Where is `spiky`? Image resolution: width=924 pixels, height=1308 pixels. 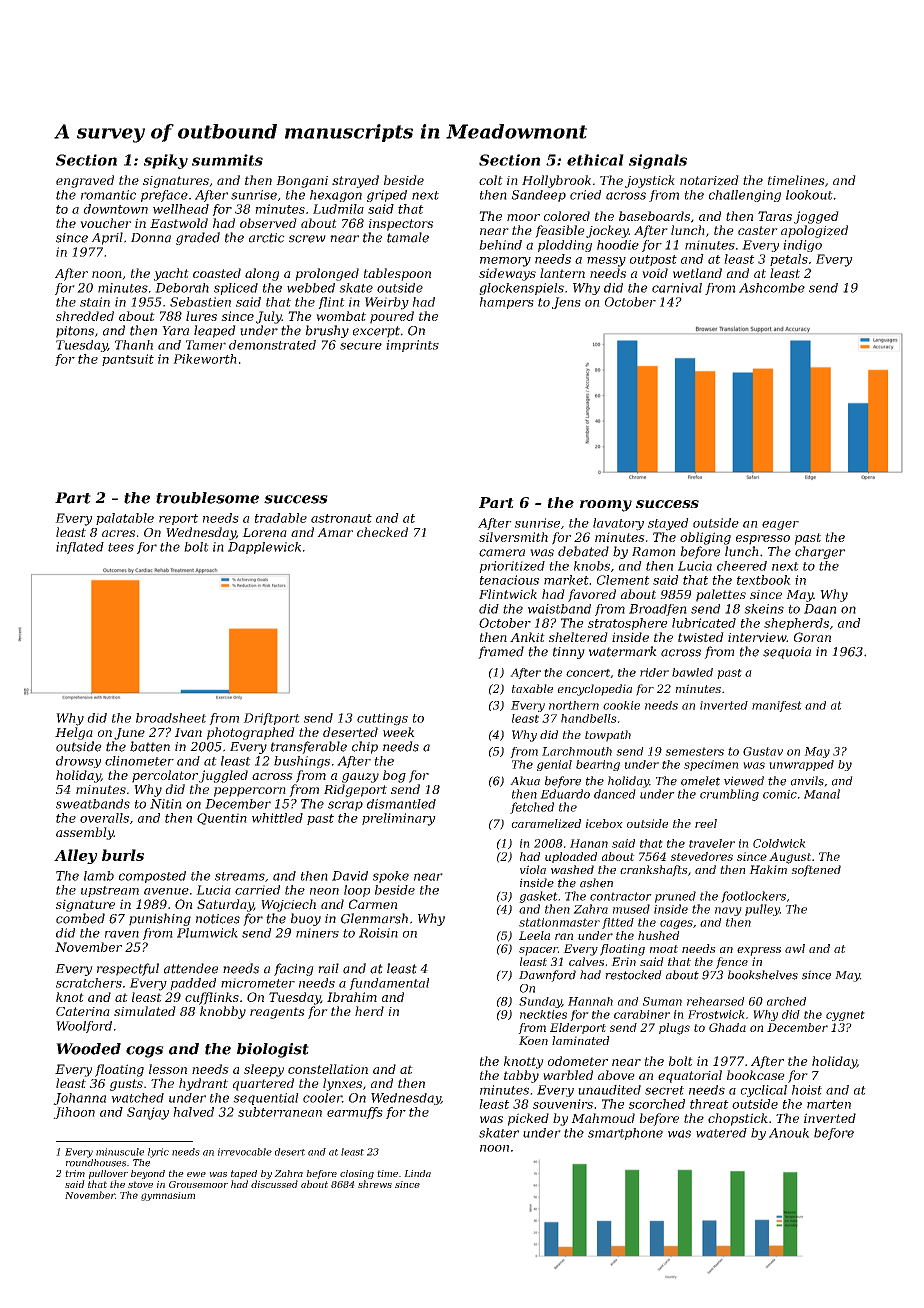
spiky is located at coordinates (166, 161).
